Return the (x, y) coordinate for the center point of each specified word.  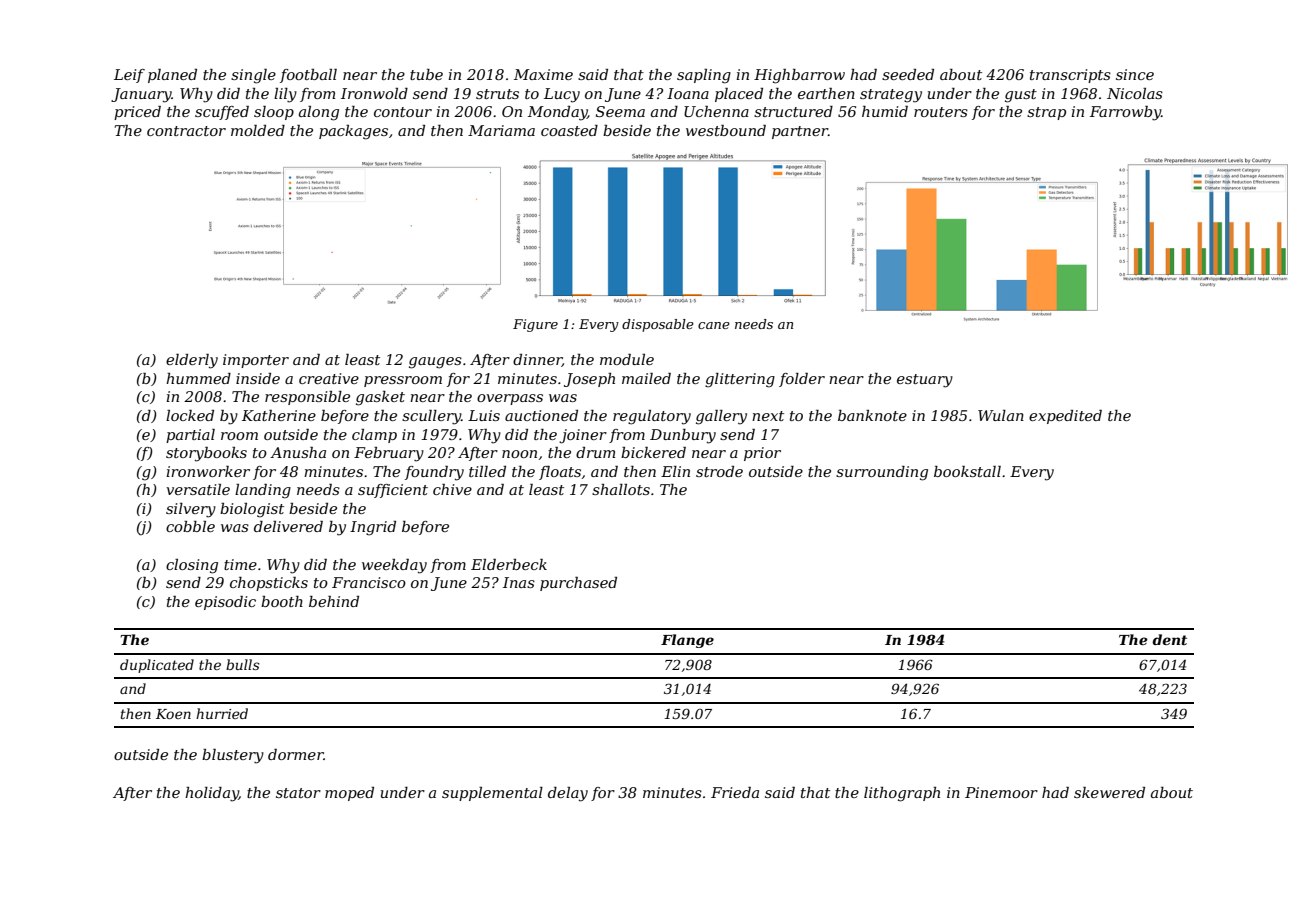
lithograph (902, 794)
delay (568, 794)
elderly (192, 361)
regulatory (652, 417)
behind (334, 601)
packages (353, 132)
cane (714, 325)
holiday (212, 794)
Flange (687, 641)
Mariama (501, 130)
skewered (1109, 792)
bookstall (967, 471)
